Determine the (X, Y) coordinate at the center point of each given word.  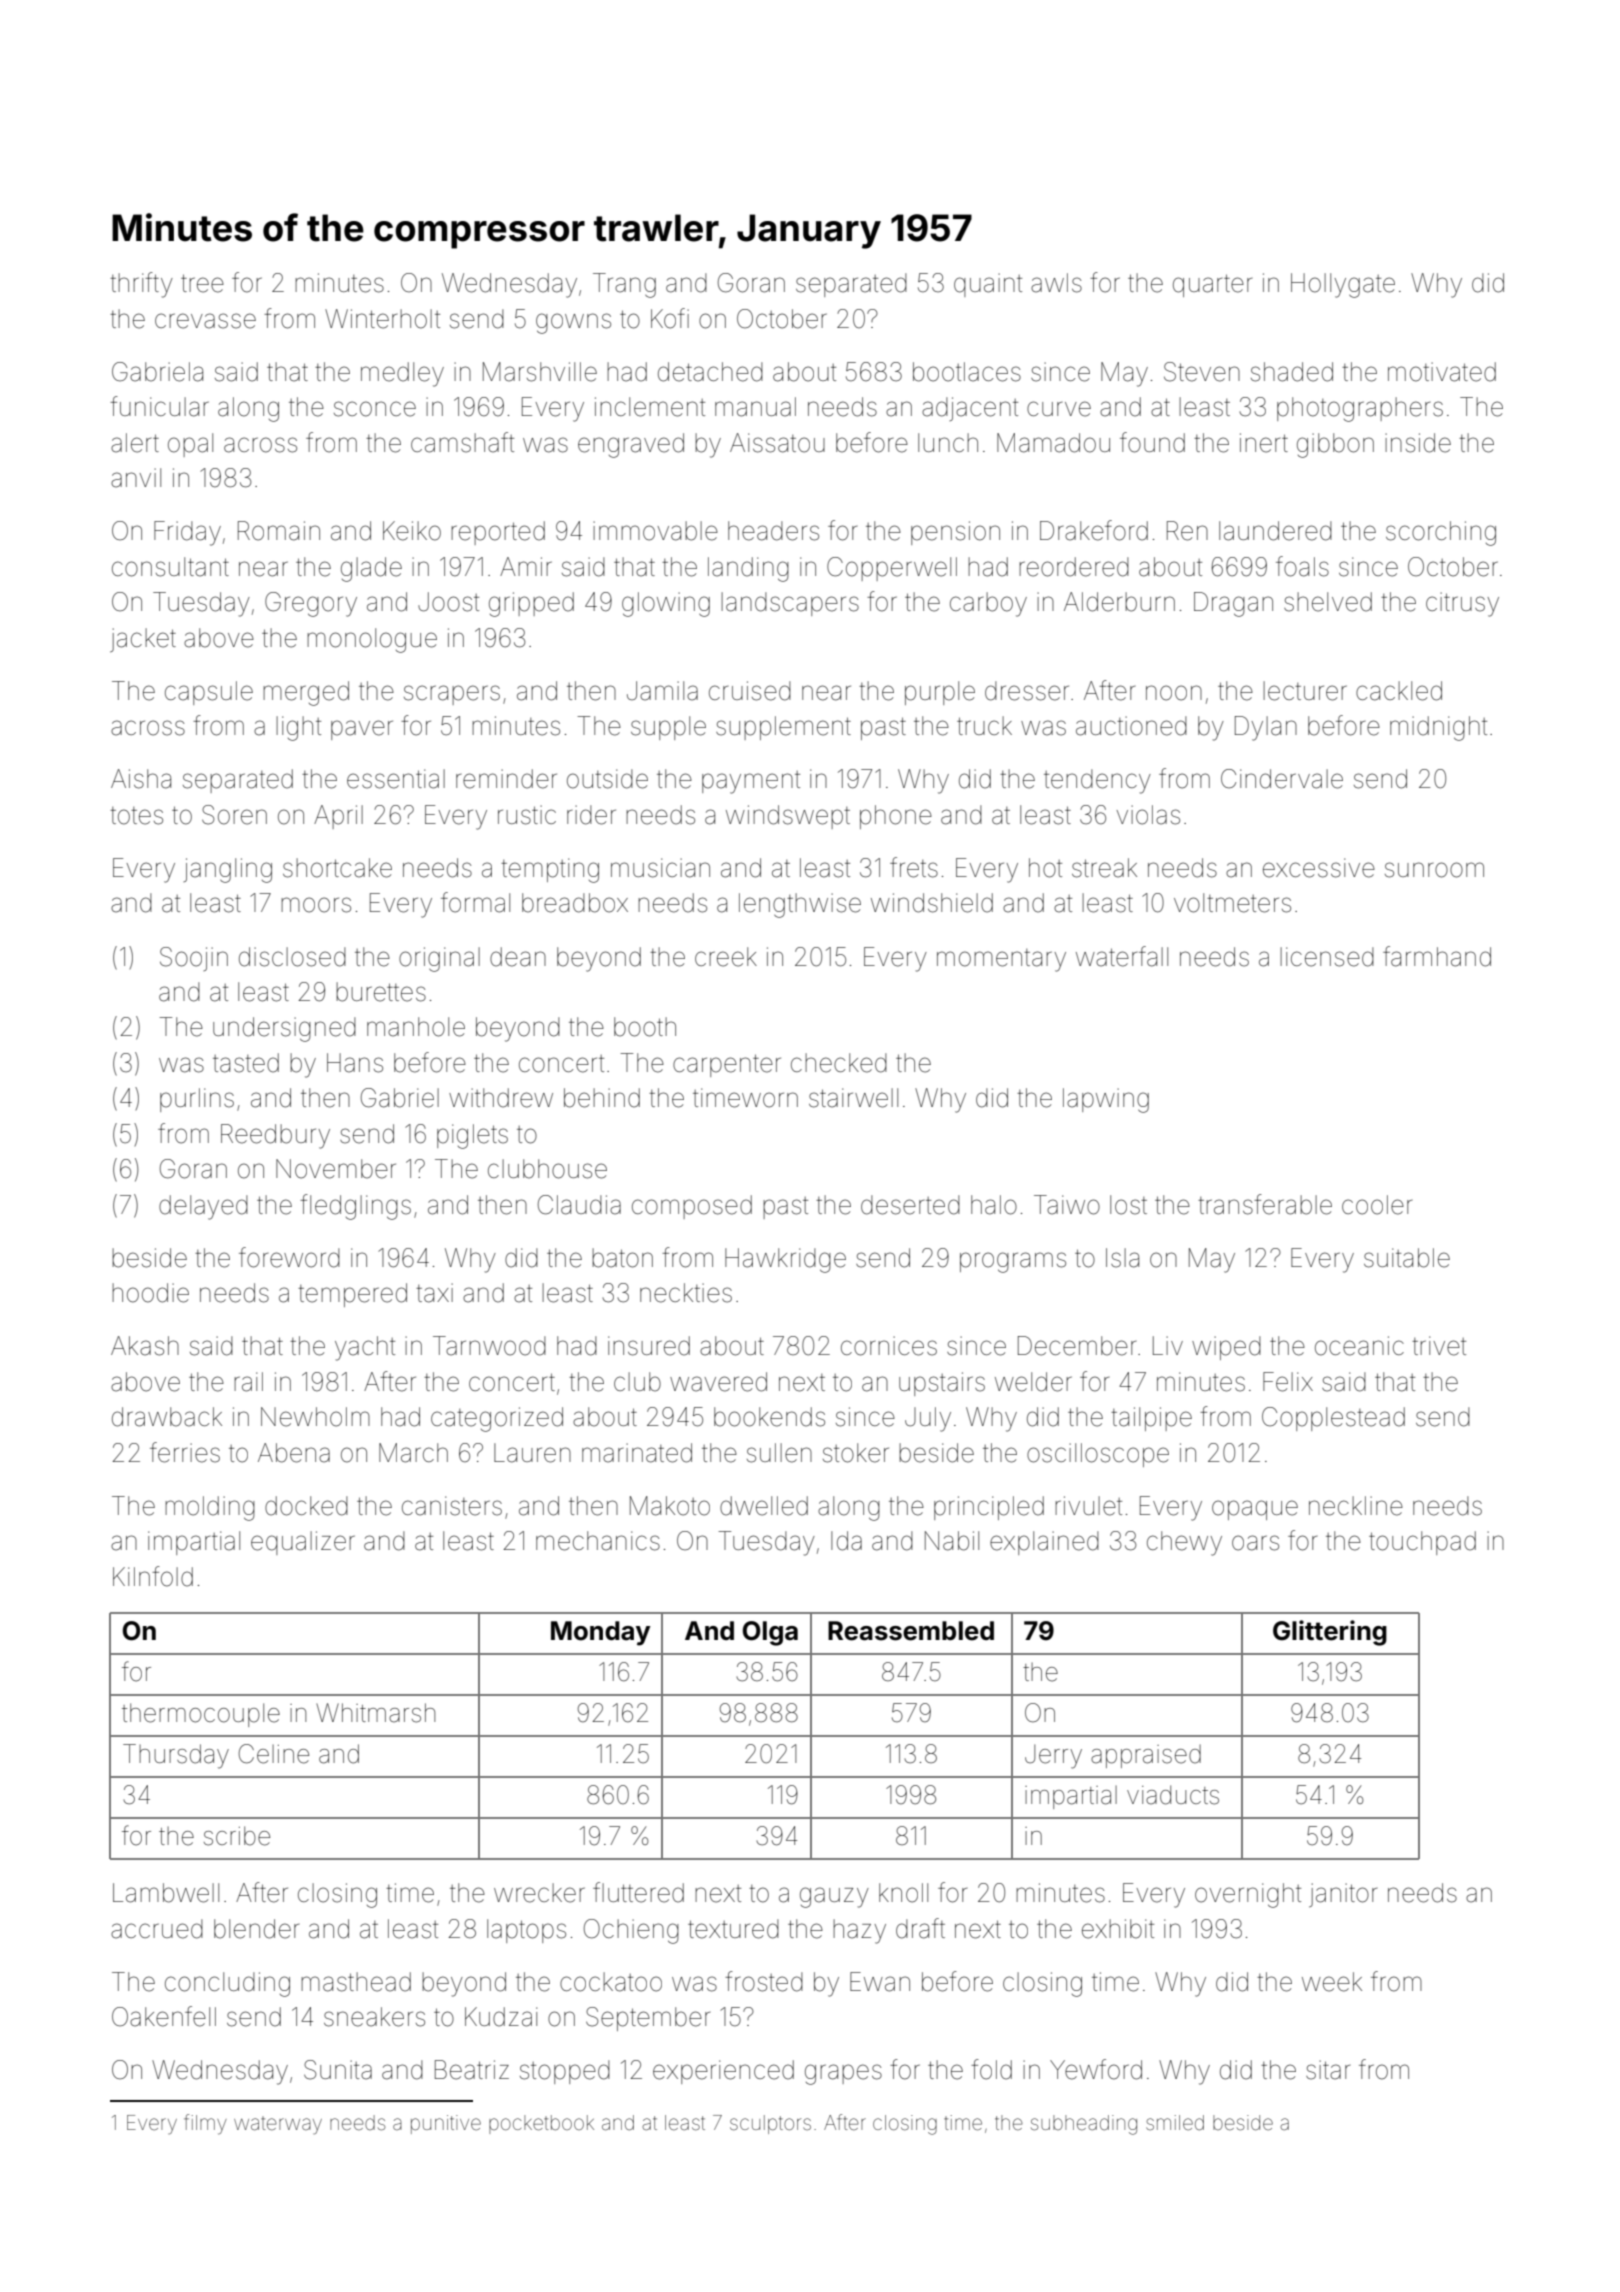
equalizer (303, 1543)
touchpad (1422, 1543)
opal (190, 445)
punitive (446, 2124)
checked (839, 1063)
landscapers (790, 604)
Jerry (1053, 1756)
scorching (1441, 533)
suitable (1407, 1258)
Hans (355, 1063)
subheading (1084, 2125)
